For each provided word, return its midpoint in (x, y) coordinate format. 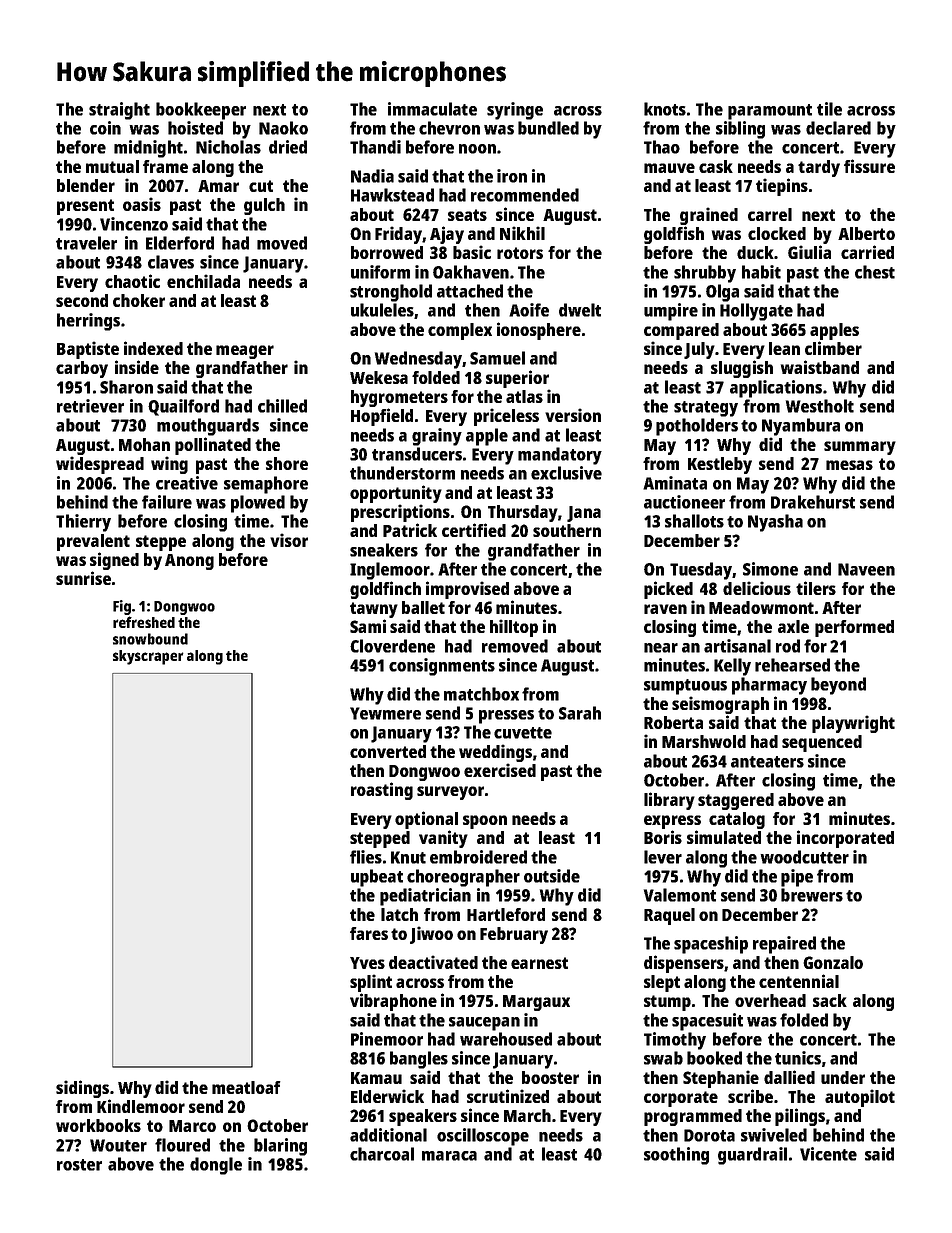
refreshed (144, 622)
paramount (770, 112)
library (669, 801)
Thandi (375, 147)
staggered (736, 801)
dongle (216, 1166)
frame (165, 166)
